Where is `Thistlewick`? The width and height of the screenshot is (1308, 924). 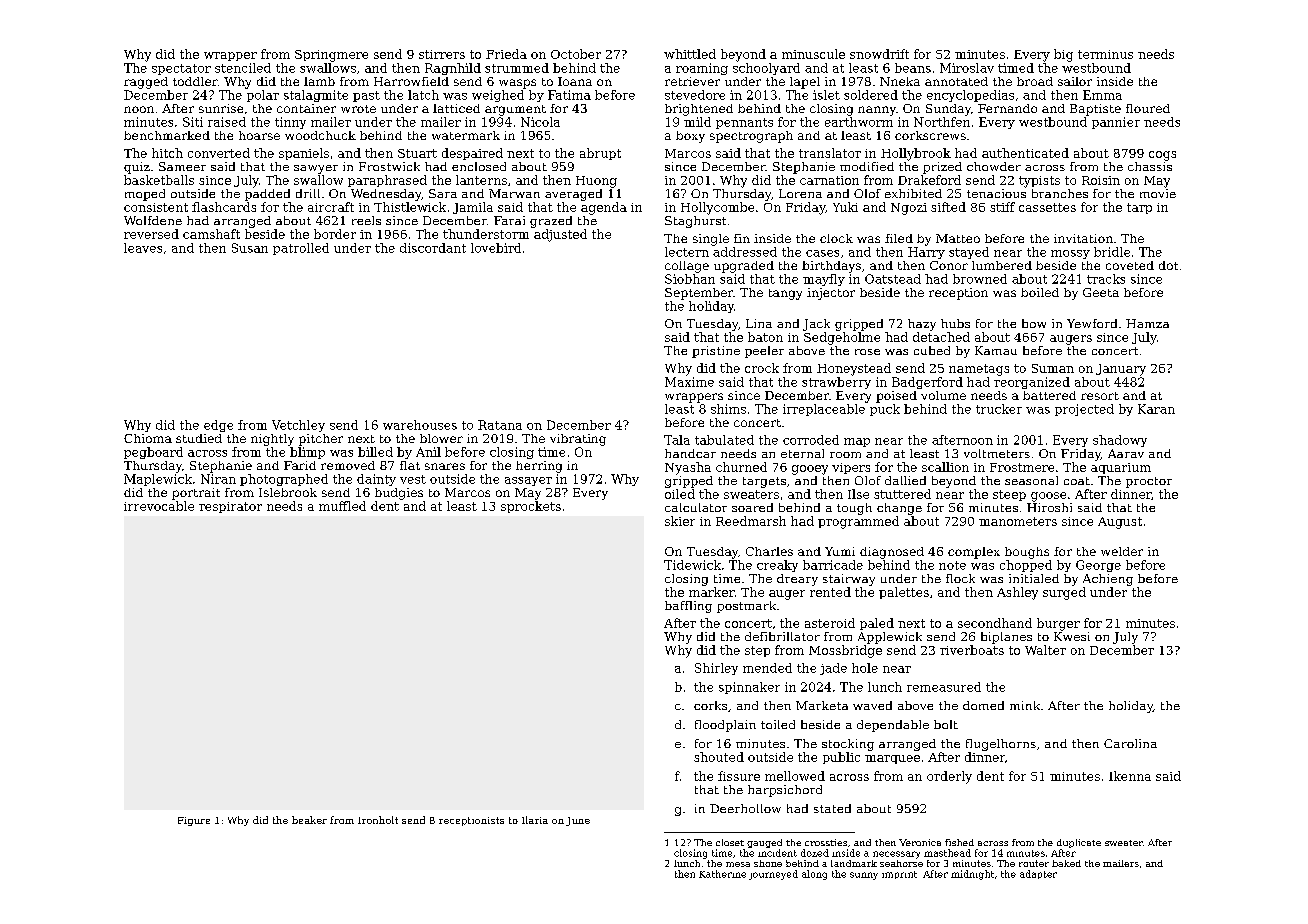
Thistlewick is located at coordinates (410, 207).
